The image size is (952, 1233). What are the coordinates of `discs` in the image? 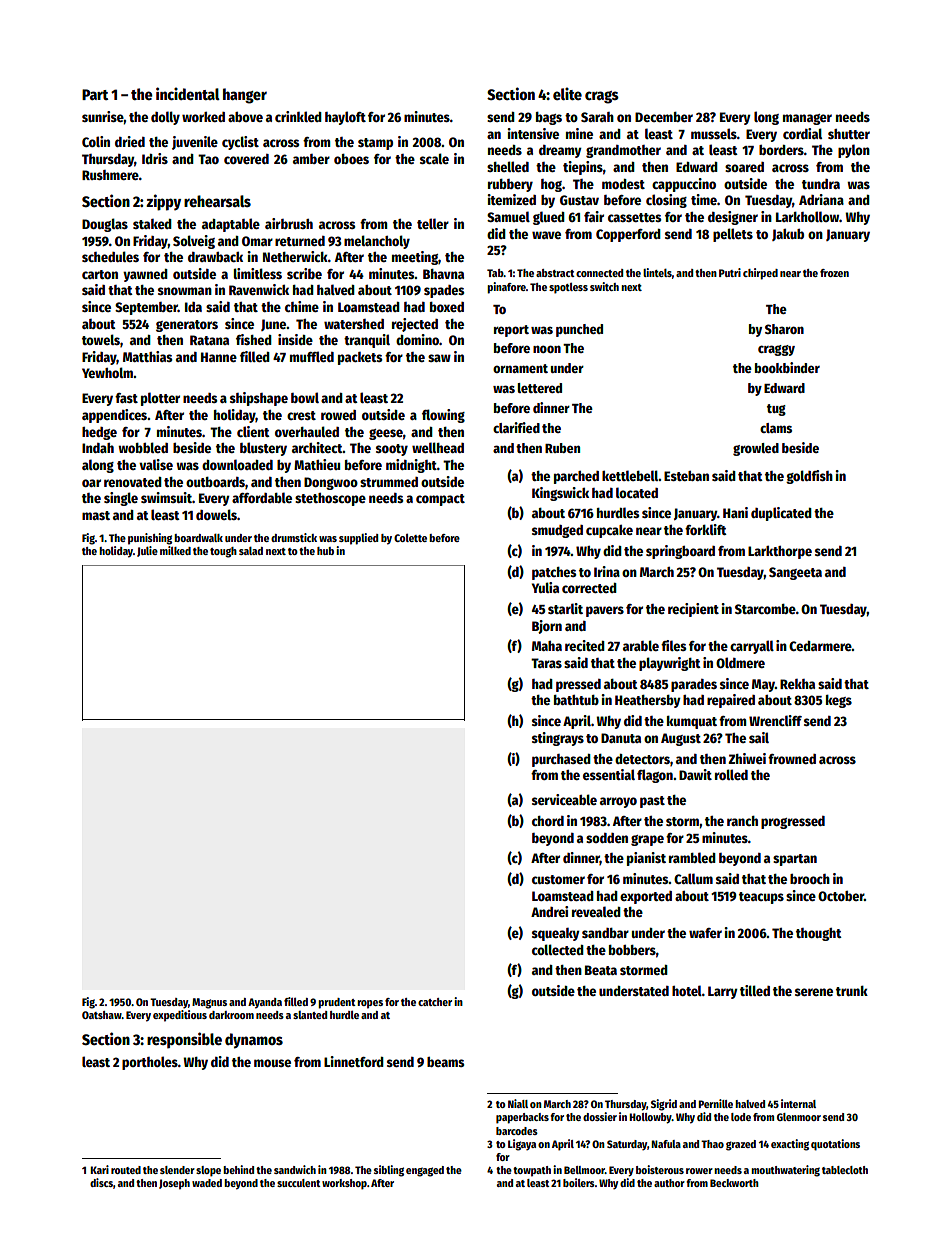 It's located at (101, 1182).
